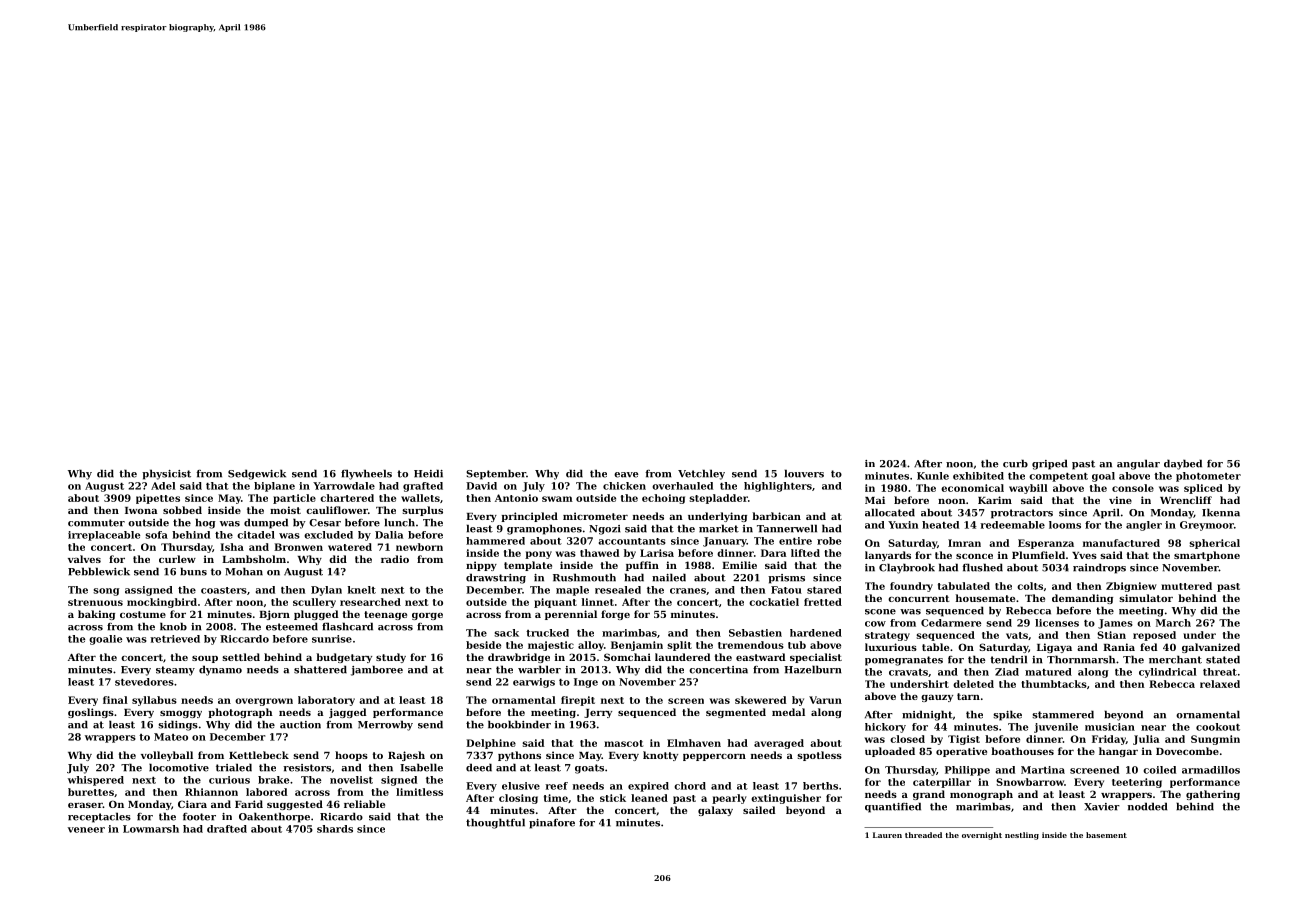  What do you see at coordinates (694, 743) in the image?
I see `Elmhaven` at bounding box center [694, 743].
